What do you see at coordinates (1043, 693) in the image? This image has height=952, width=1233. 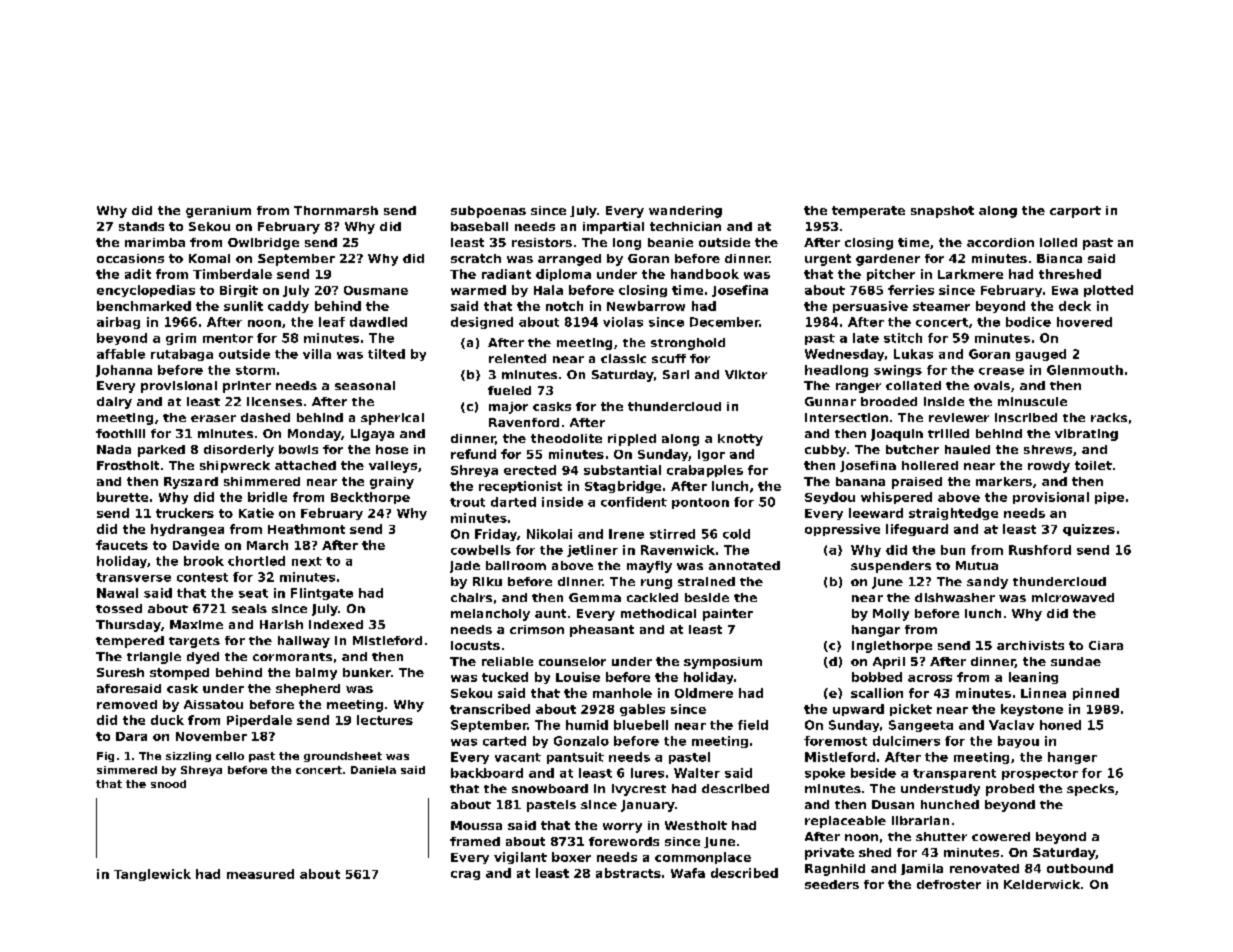 I see `Linnea` at bounding box center [1043, 693].
